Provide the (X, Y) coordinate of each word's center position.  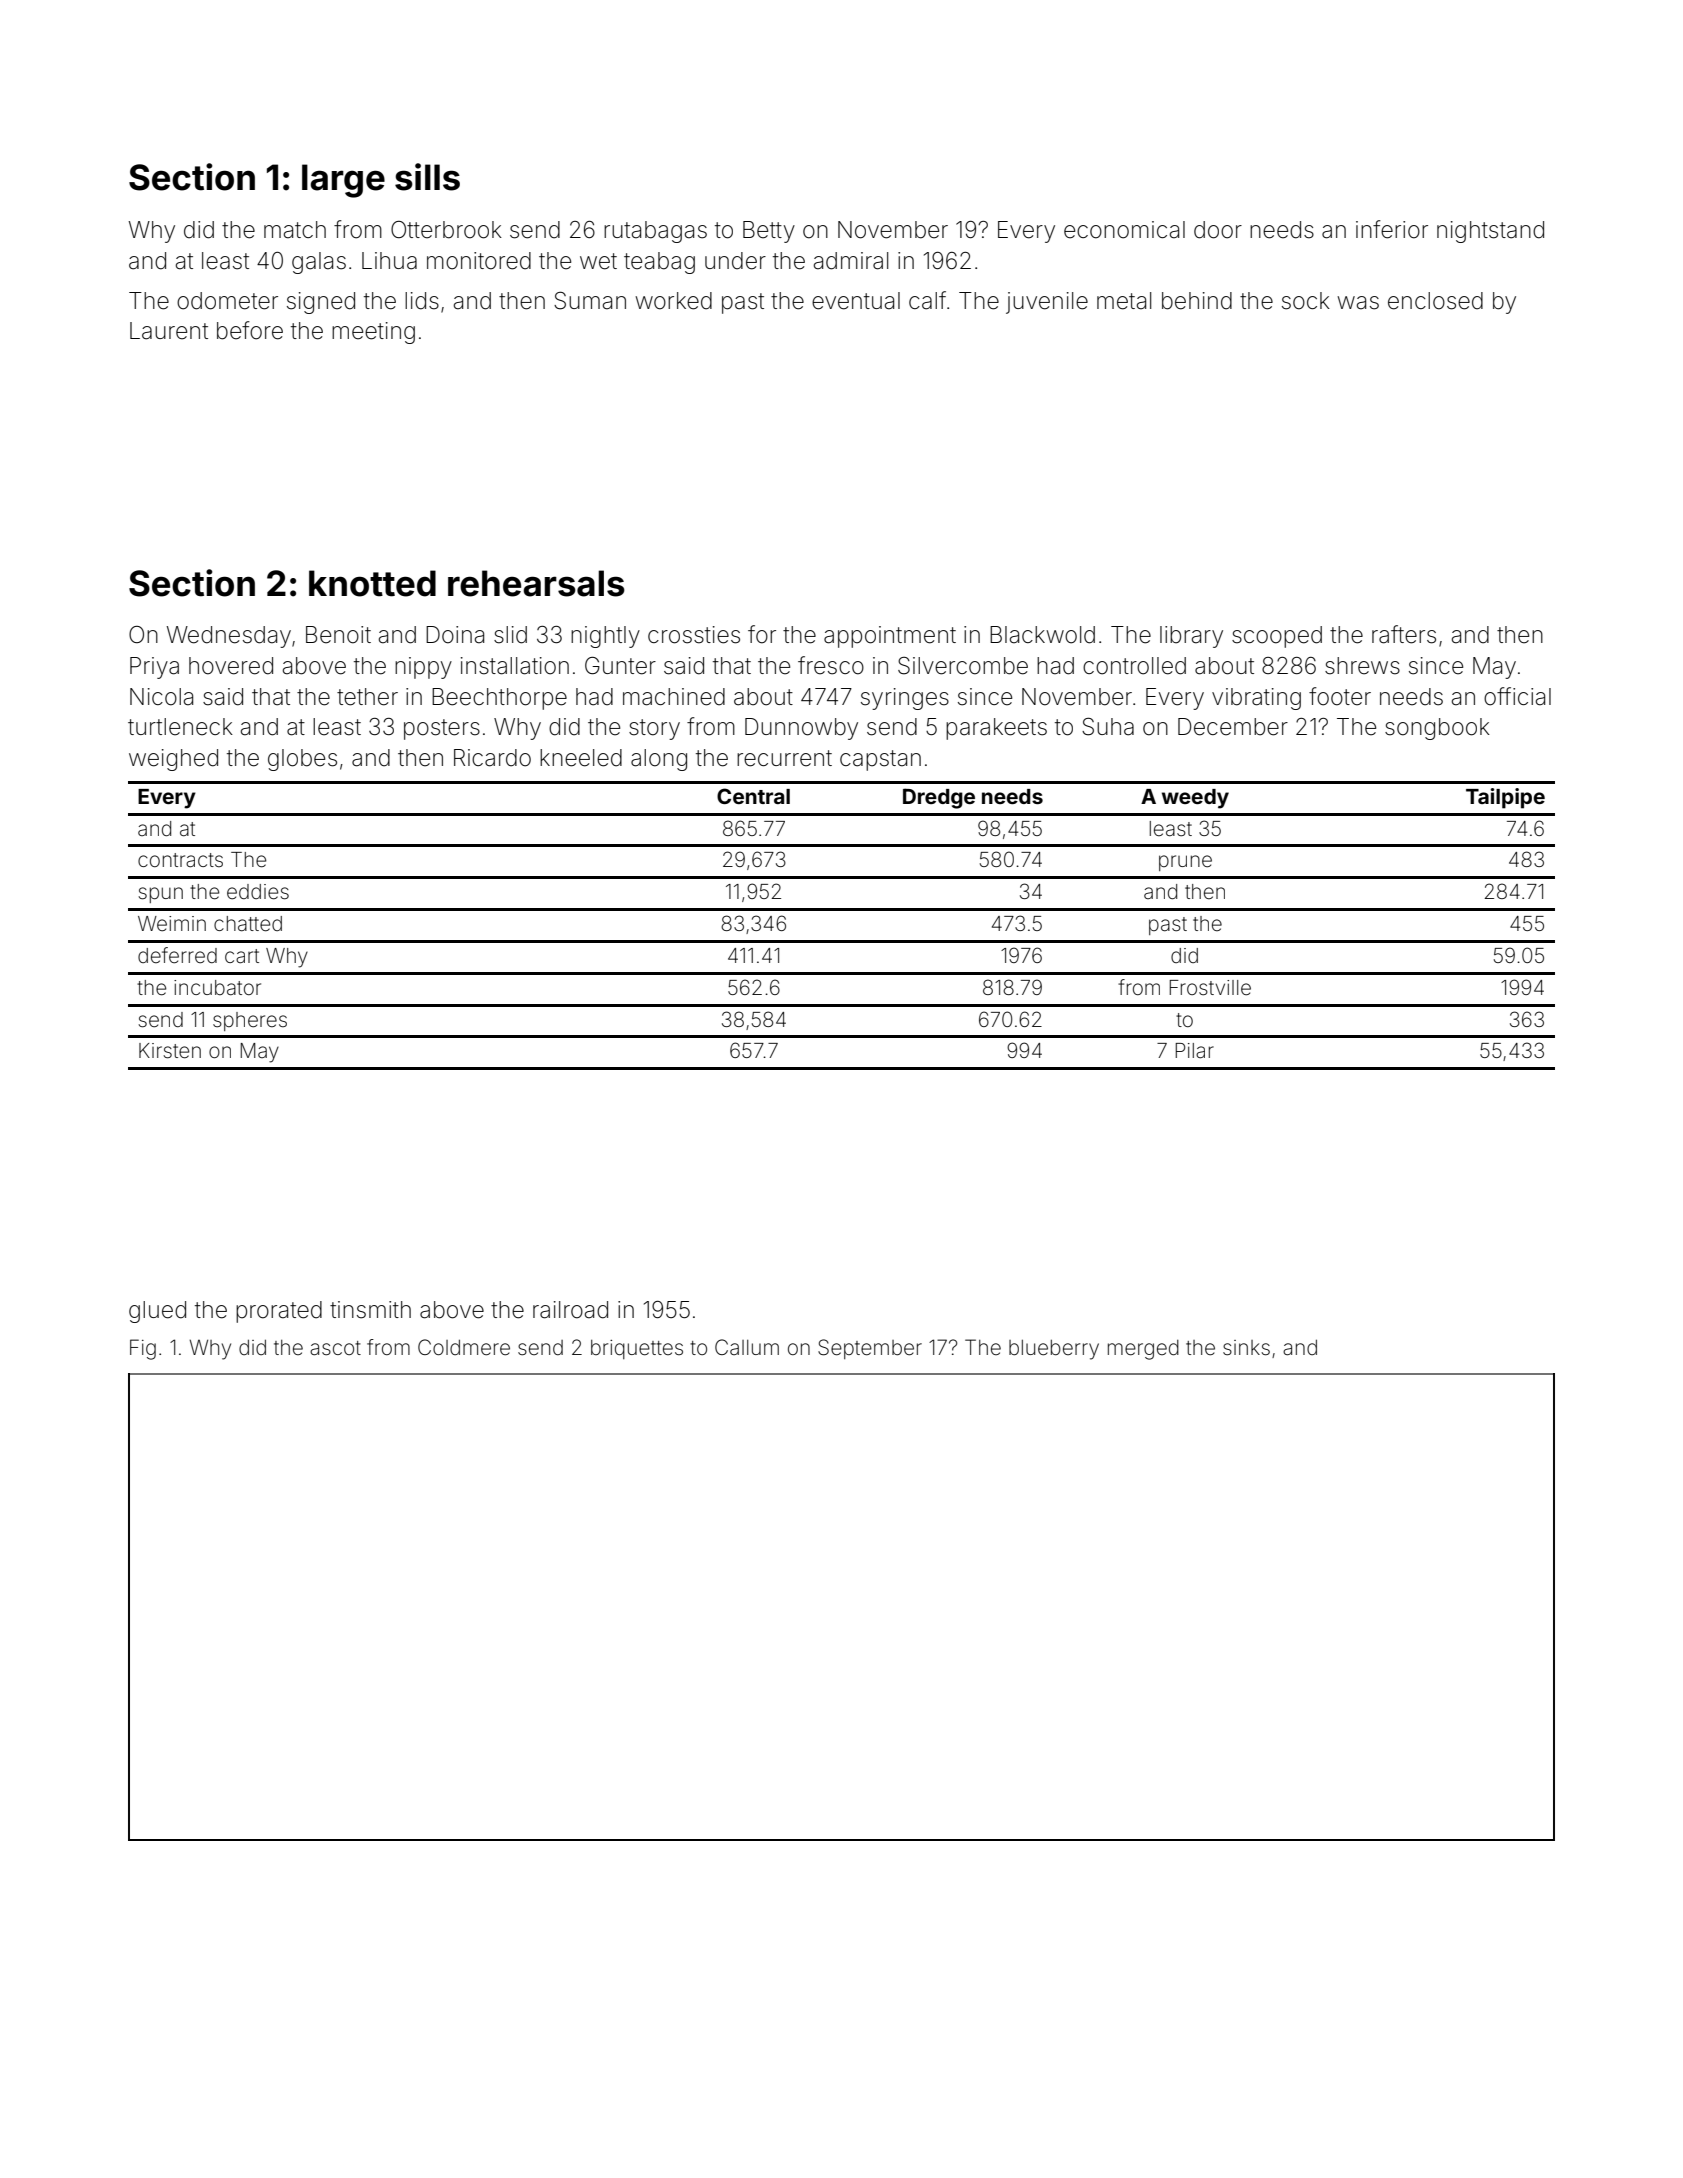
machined (674, 697)
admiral (851, 261)
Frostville (1210, 987)
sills (427, 177)
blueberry (1054, 1350)
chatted (248, 924)
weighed (173, 760)
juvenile (1047, 303)
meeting (373, 333)
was (1358, 303)
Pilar (1195, 1050)
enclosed (1435, 301)
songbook (1437, 729)
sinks (1246, 1347)
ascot (335, 1348)
